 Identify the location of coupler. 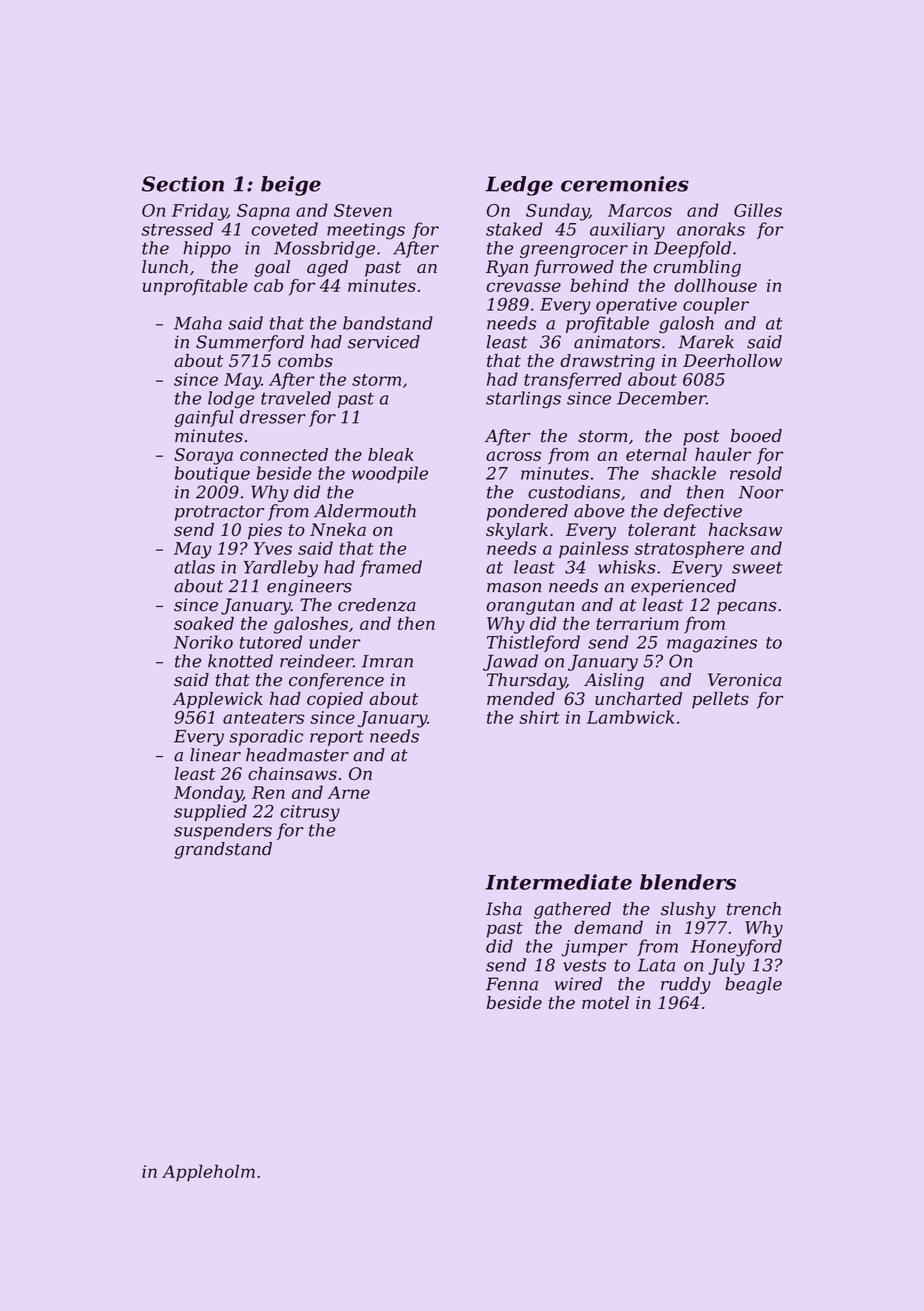
(716, 305).
